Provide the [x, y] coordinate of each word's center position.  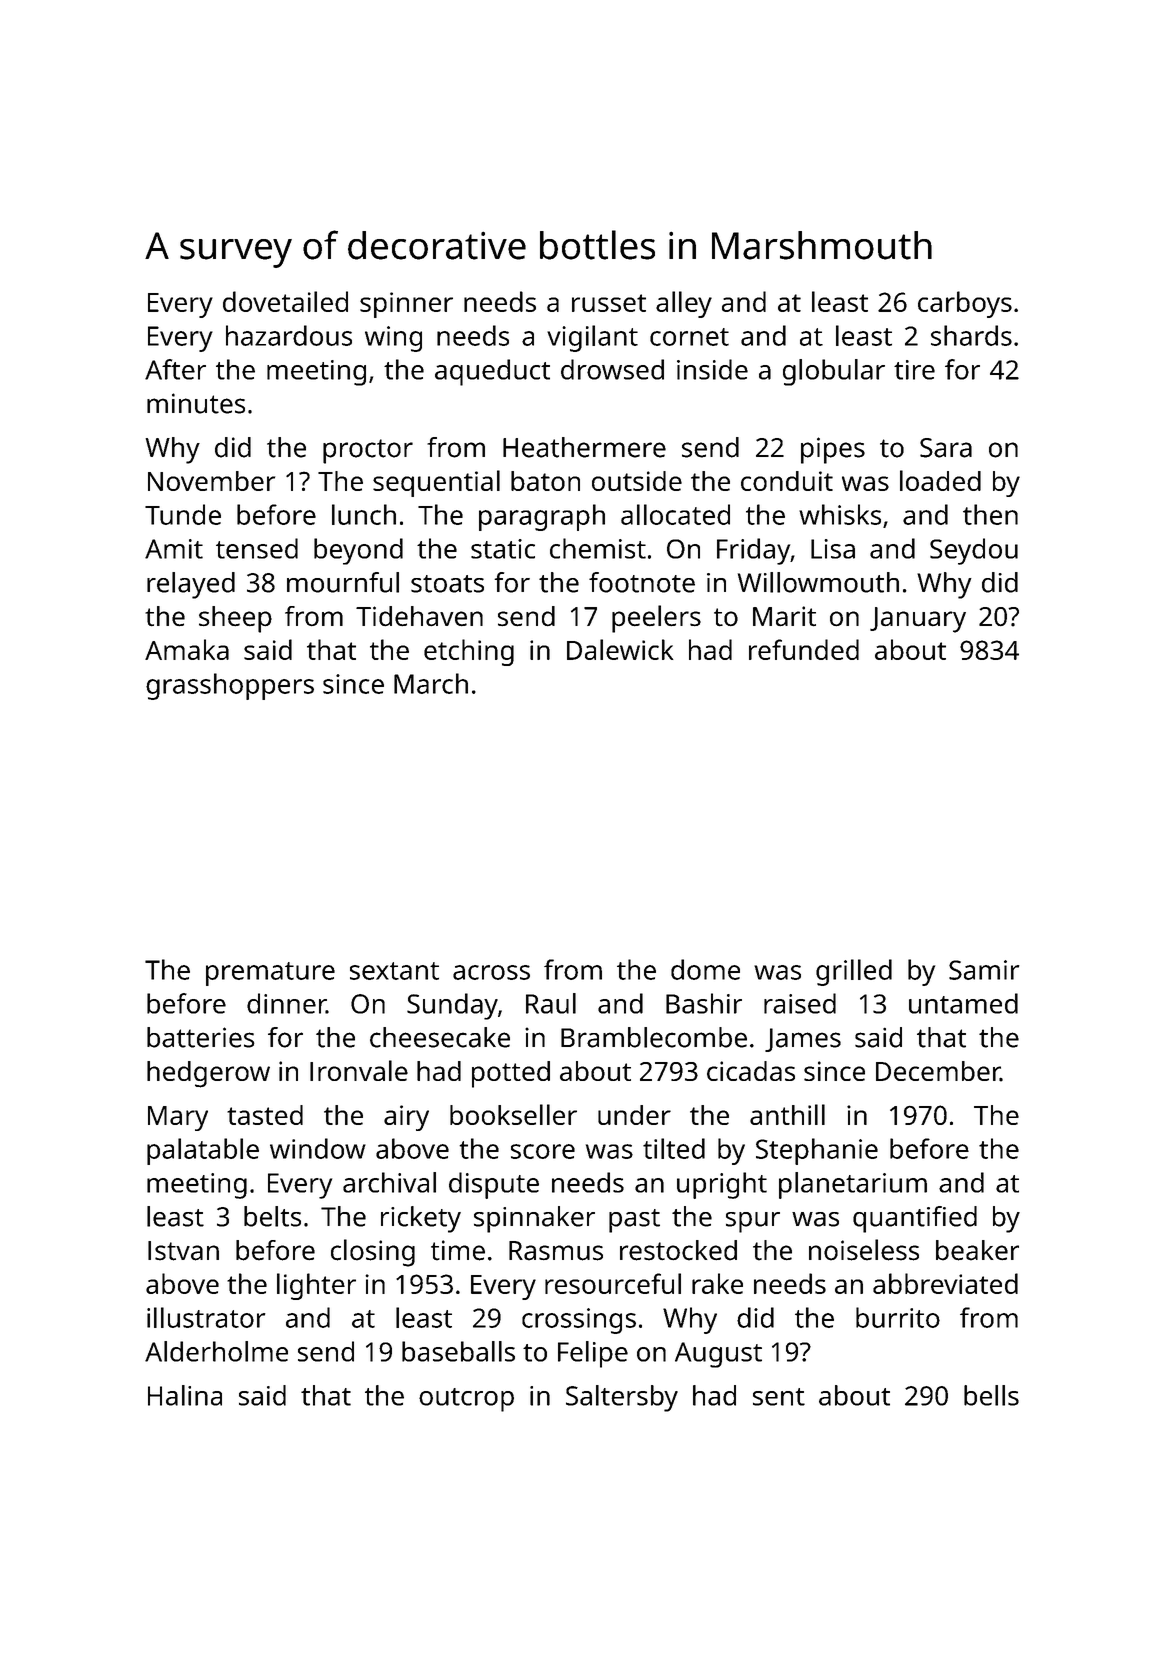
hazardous [289, 335]
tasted [265, 1115]
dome [705, 969]
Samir [984, 970]
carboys [965, 304]
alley [684, 304]
